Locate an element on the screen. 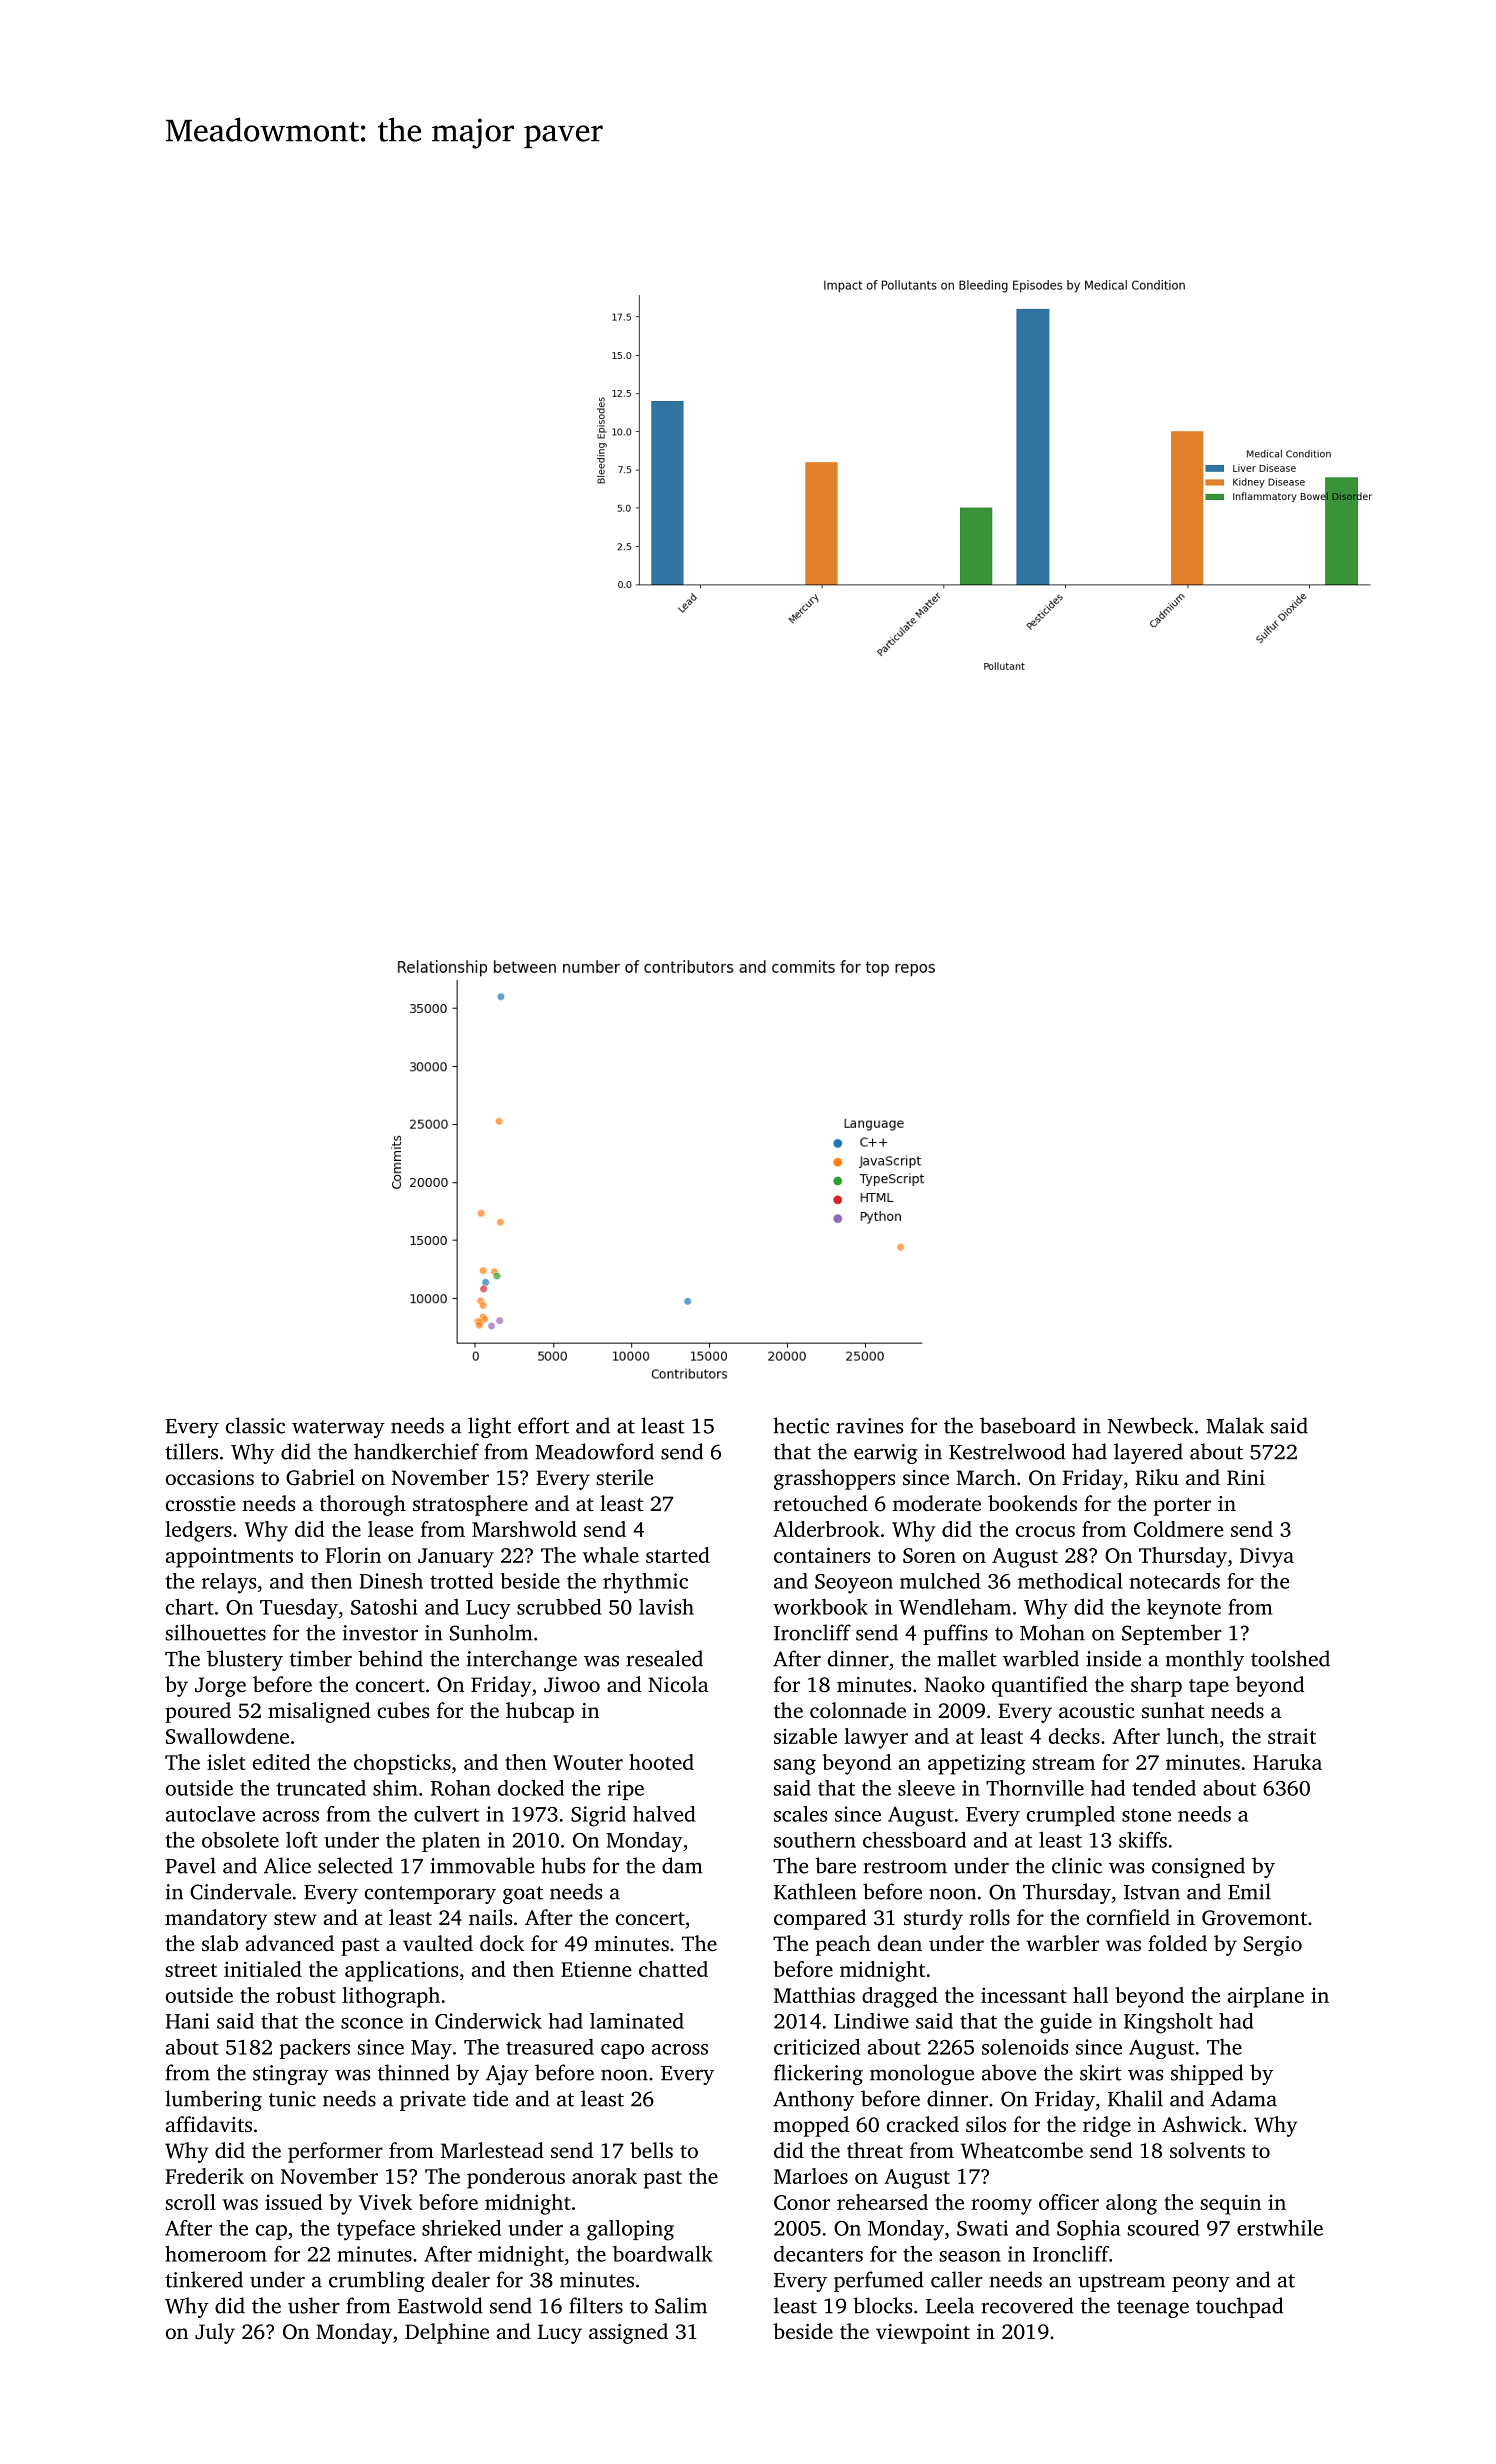 The image size is (1496, 2464). Nicola is located at coordinates (678, 1684).
